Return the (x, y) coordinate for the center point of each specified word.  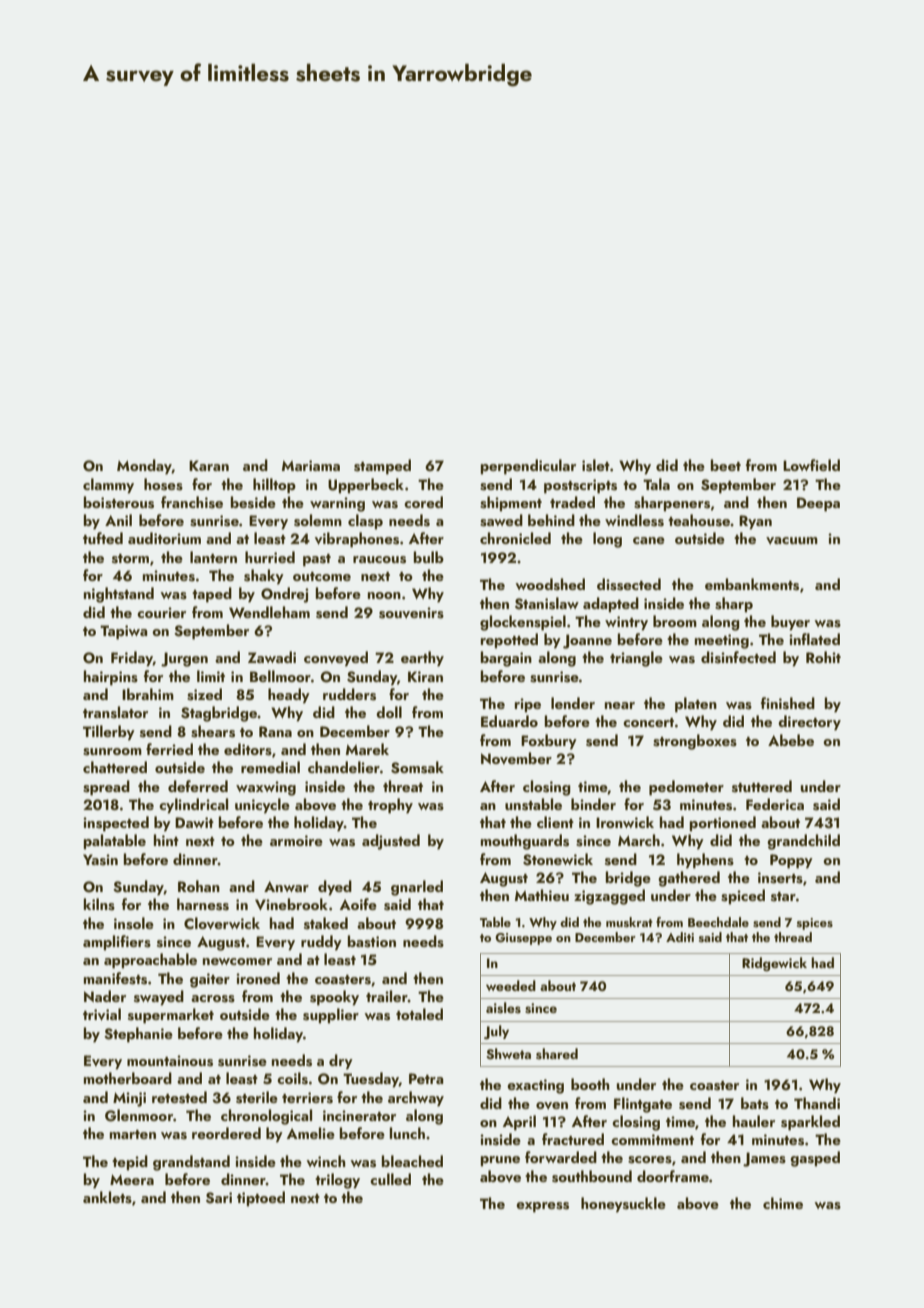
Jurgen (184, 659)
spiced (743, 897)
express (542, 1207)
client (555, 822)
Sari (219, 1198)
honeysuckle (623, 1205)
